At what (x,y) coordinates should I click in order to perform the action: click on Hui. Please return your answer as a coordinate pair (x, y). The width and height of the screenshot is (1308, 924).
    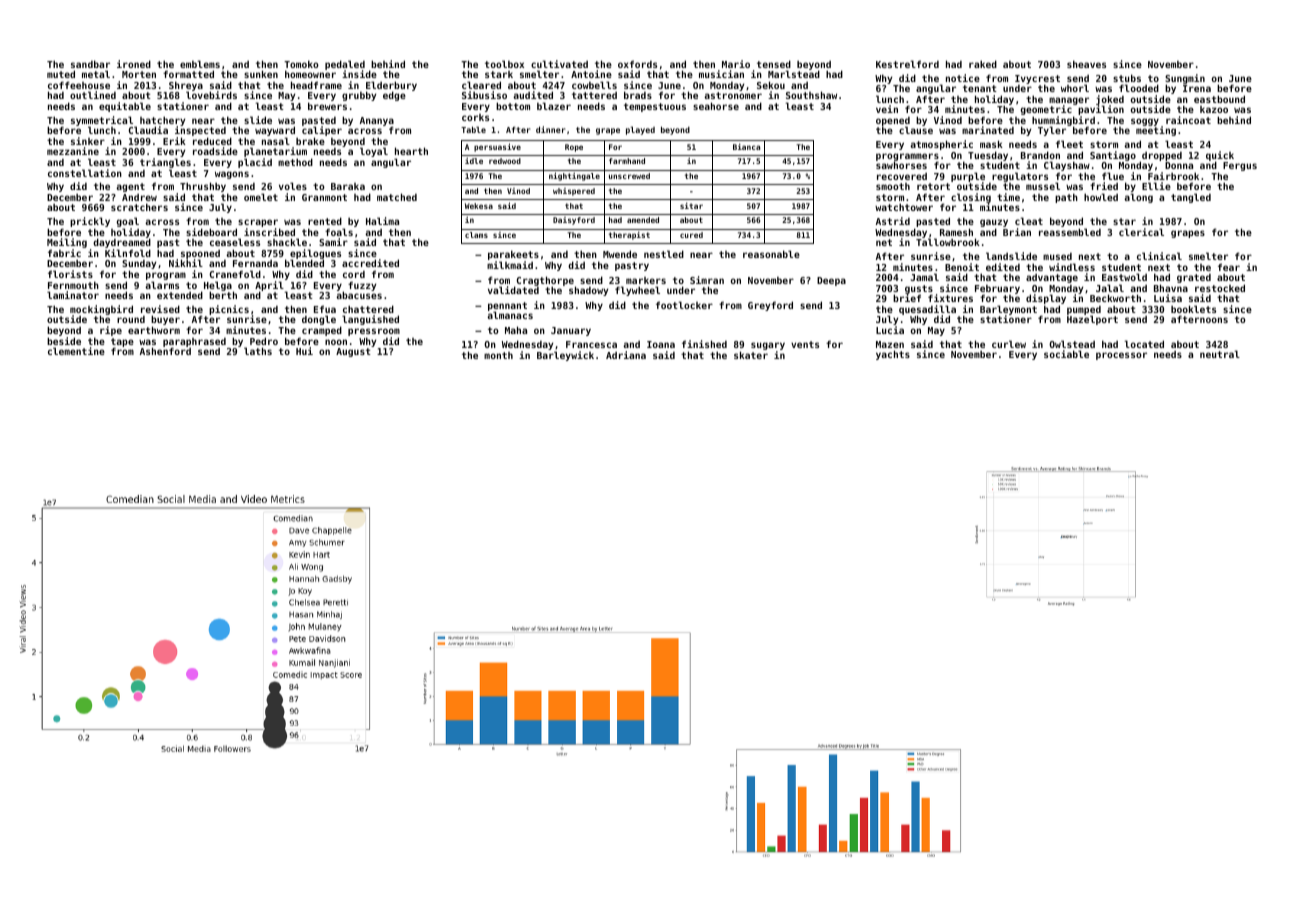
    Looking at the image, I should click on (304, 351).
